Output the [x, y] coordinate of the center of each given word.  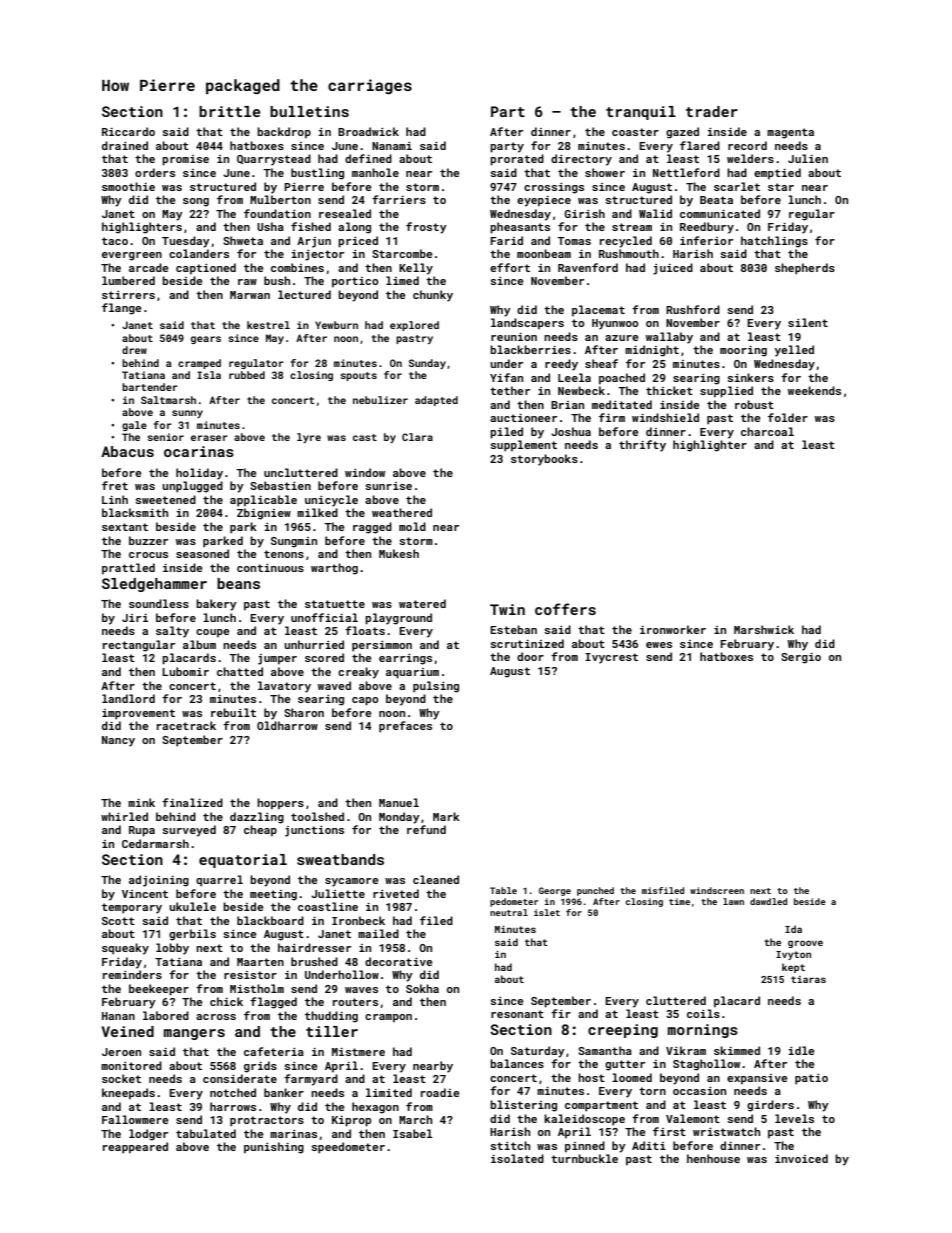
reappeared [135, 1148]
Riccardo [128, 131]
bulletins [309, 111]
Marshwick [764, 629]
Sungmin [294, 542]
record [747, 145]
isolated [517, 1158]
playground [398, 619]
